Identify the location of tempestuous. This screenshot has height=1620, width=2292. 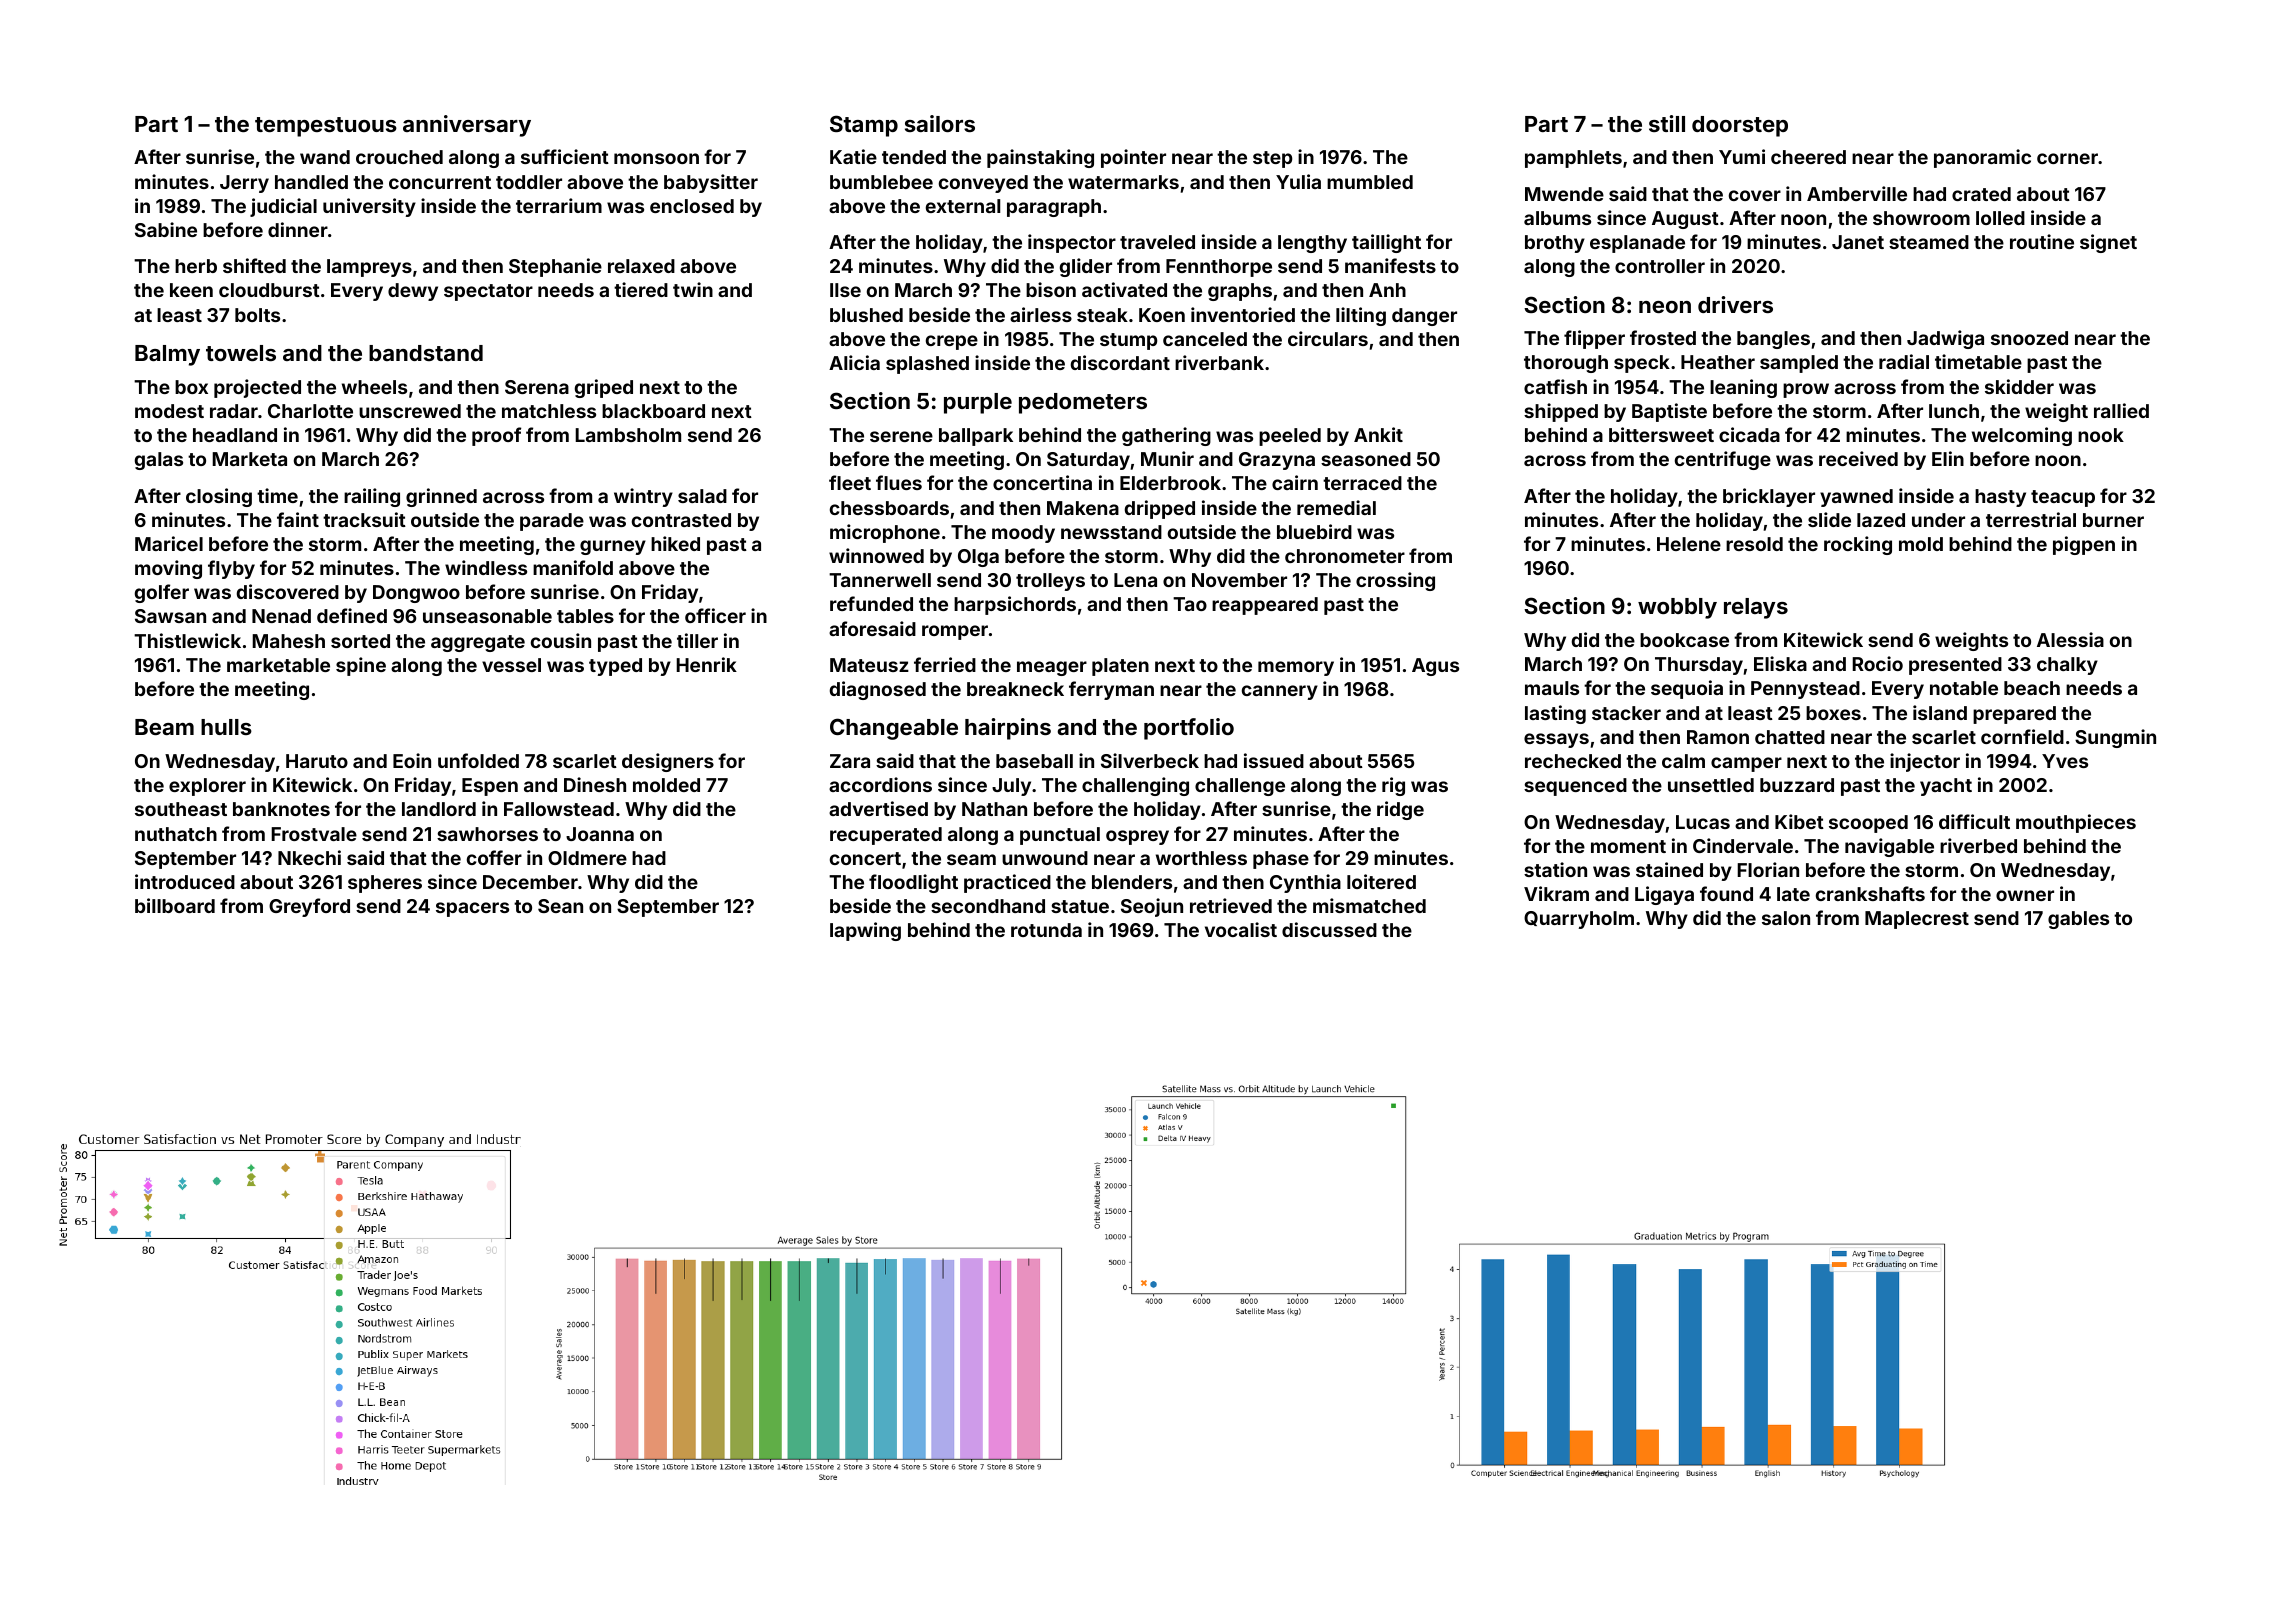
(326, 127).
